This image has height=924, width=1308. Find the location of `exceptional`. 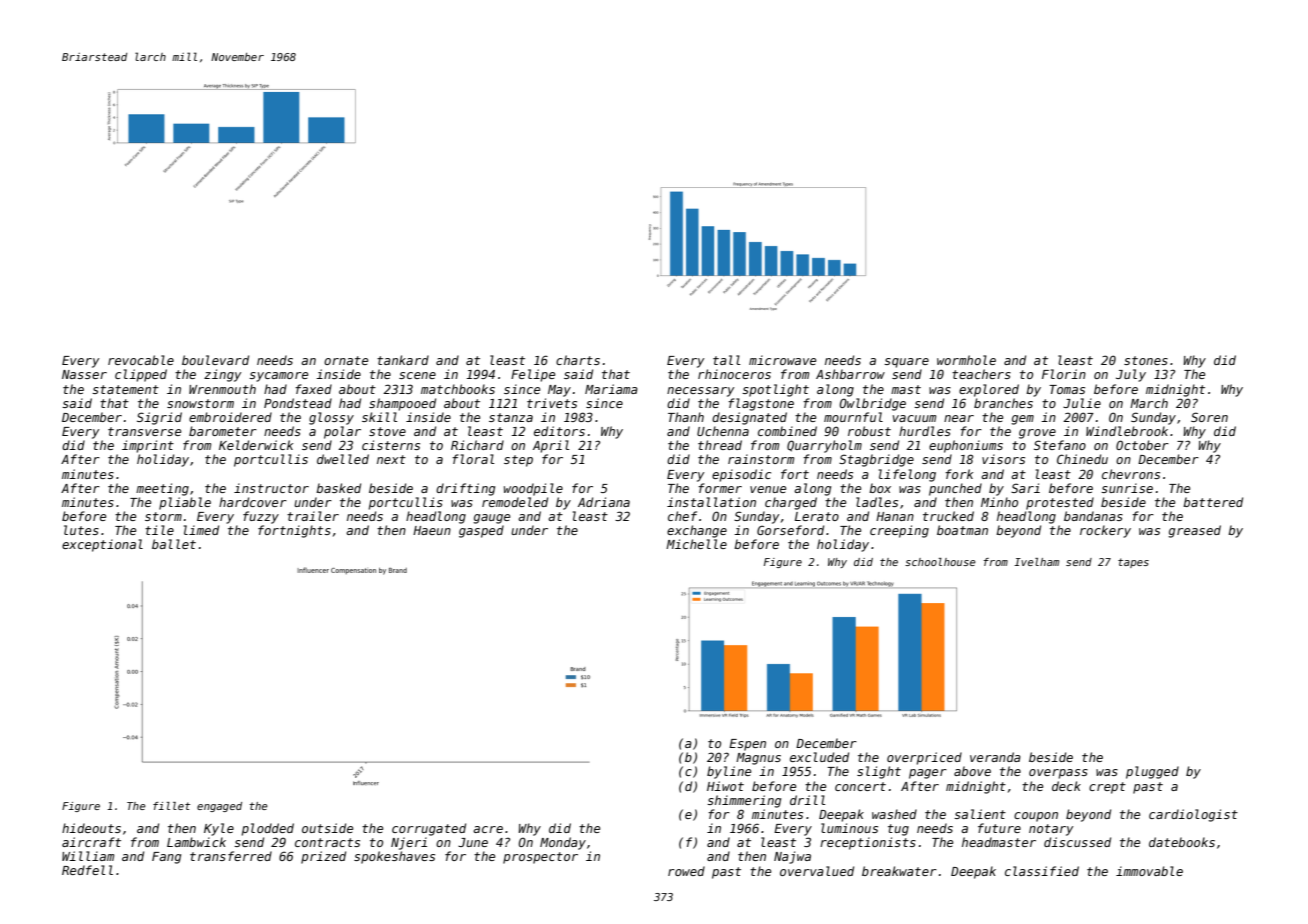

exceptional is located at coordinates (102, 545).
